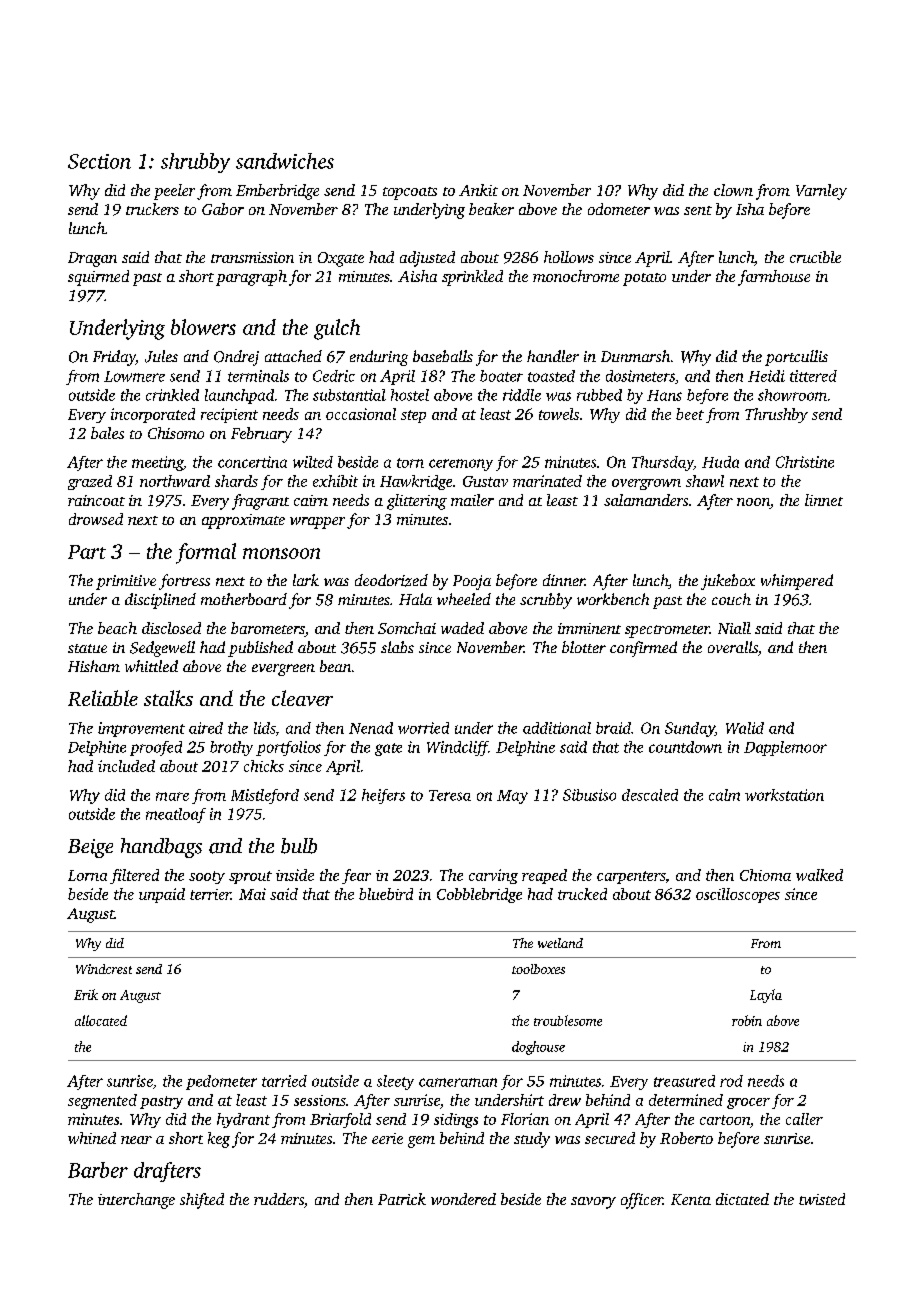  What do you see at coordinates (279, 1199) in the screenshot?
I see `rudders` at bounding box center [279, 1199].
